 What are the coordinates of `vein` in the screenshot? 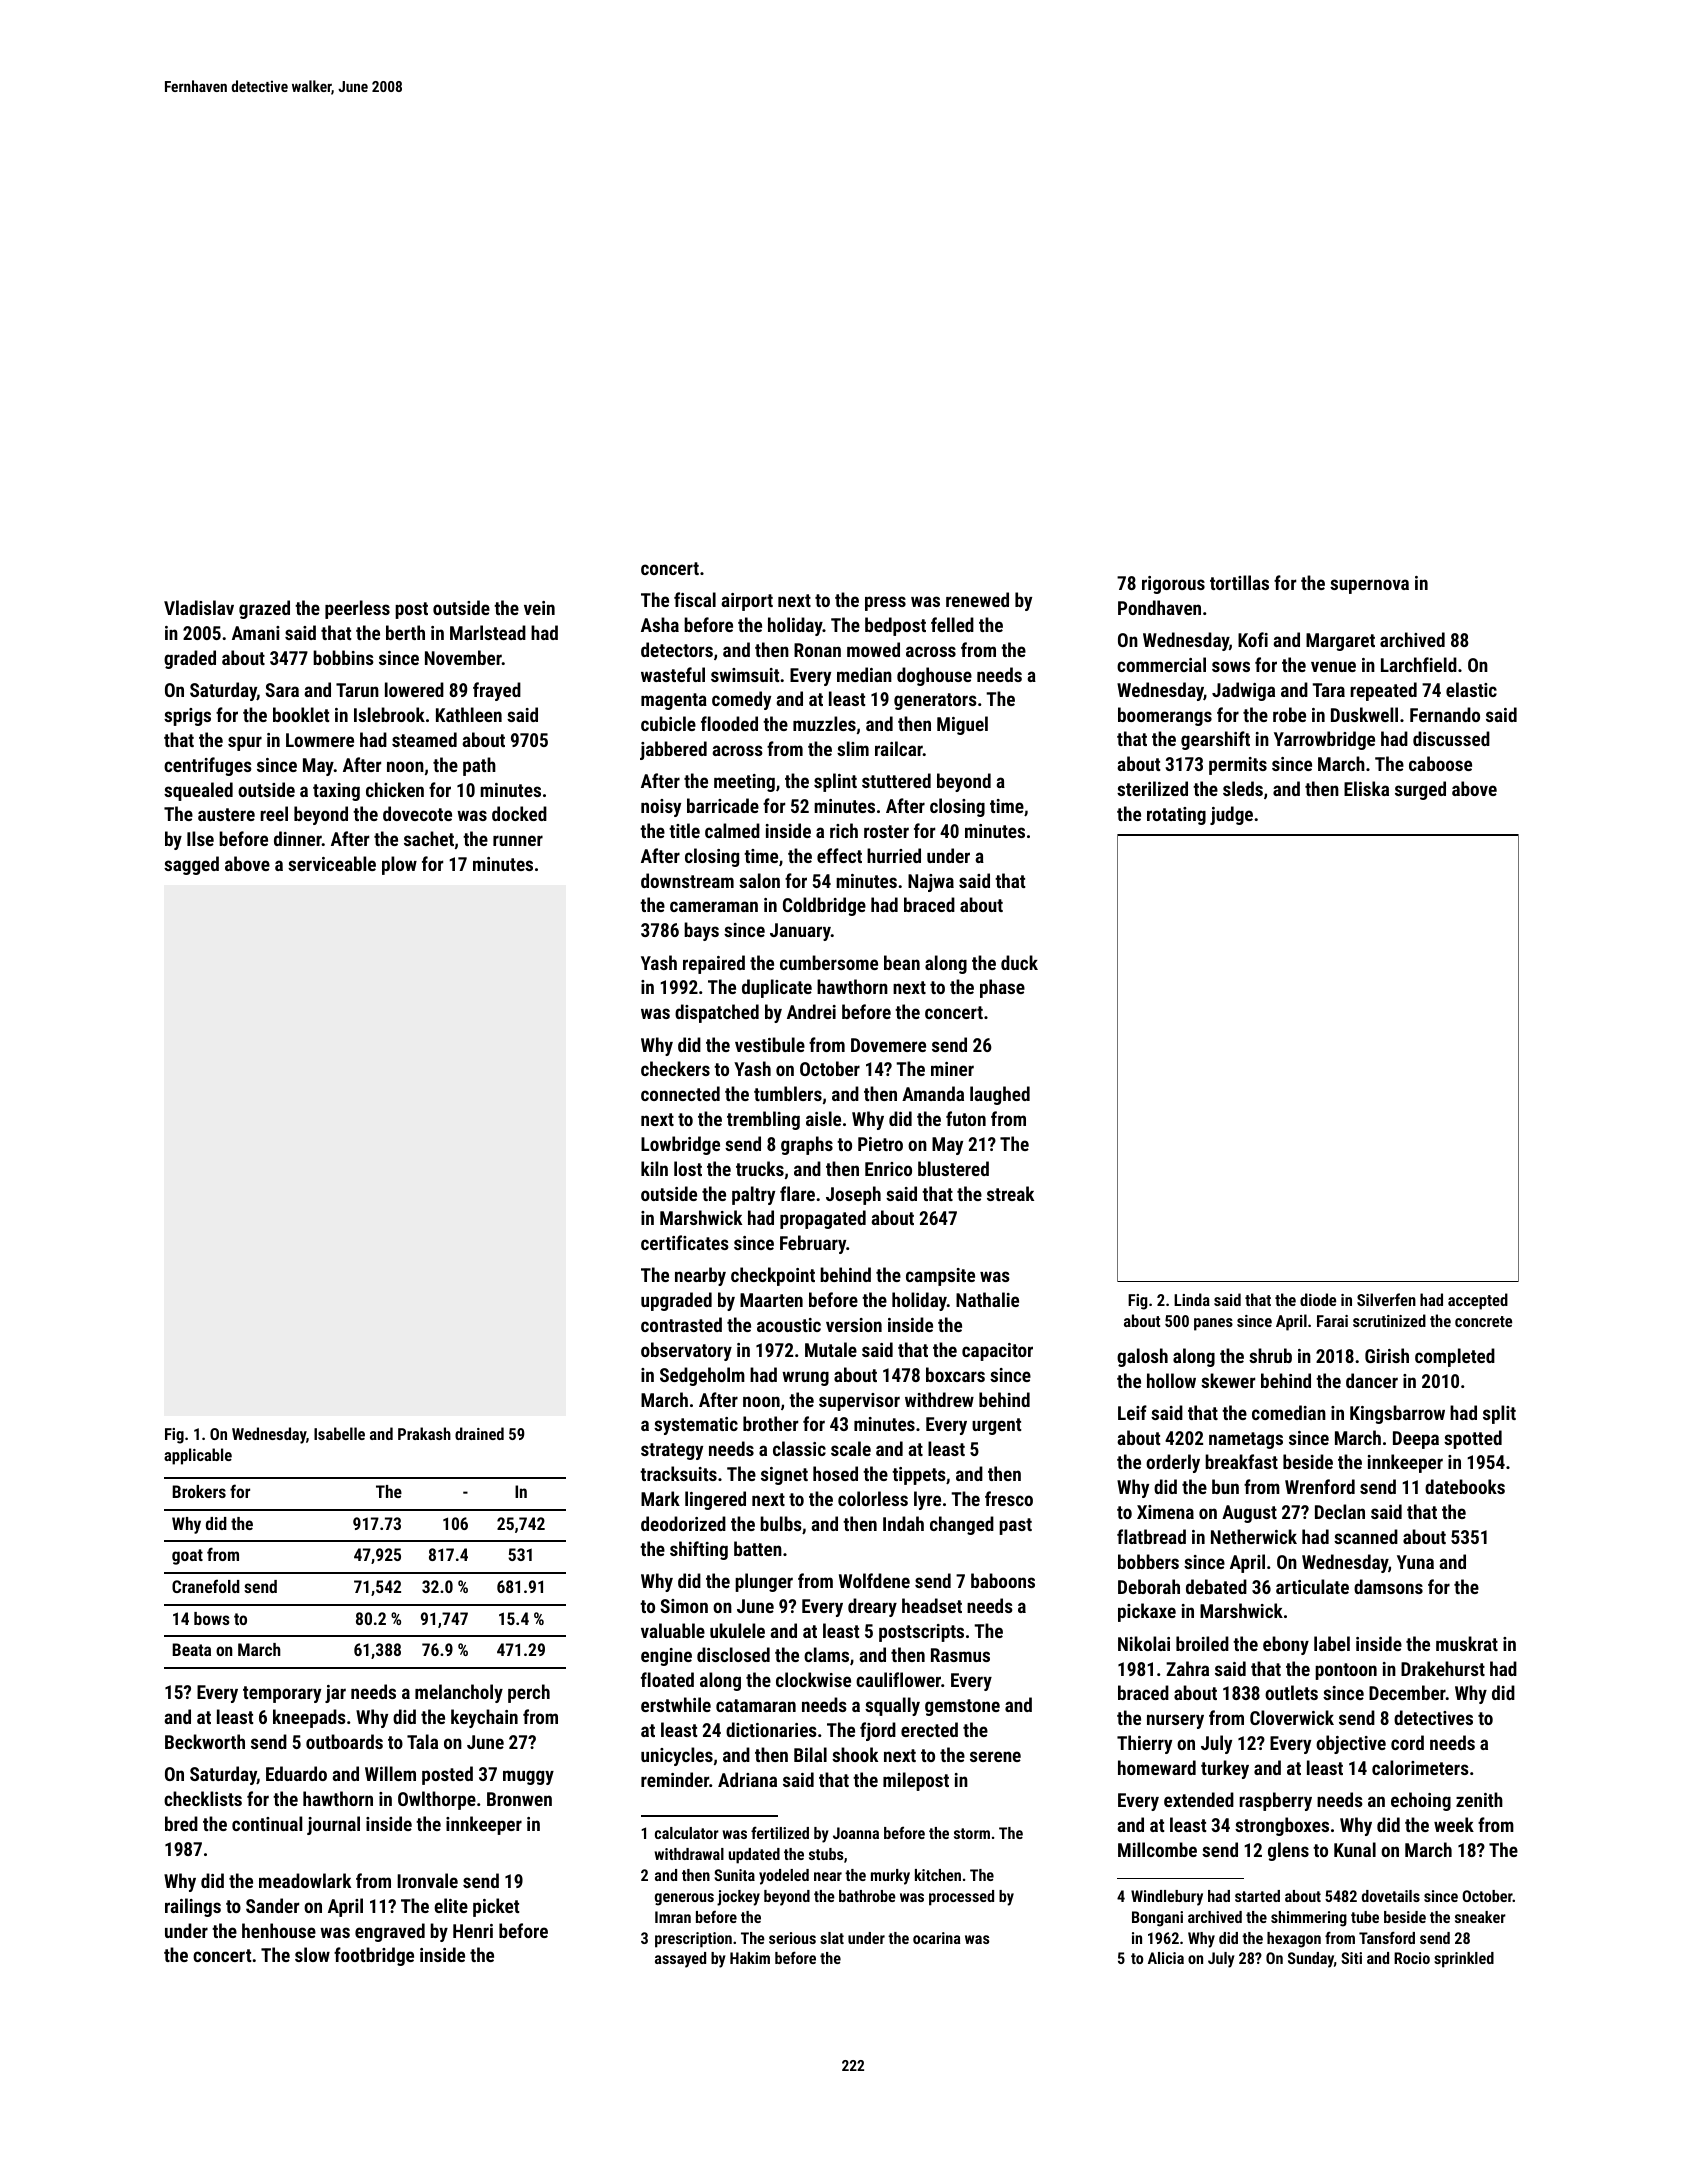 It's located at (539, 608).
